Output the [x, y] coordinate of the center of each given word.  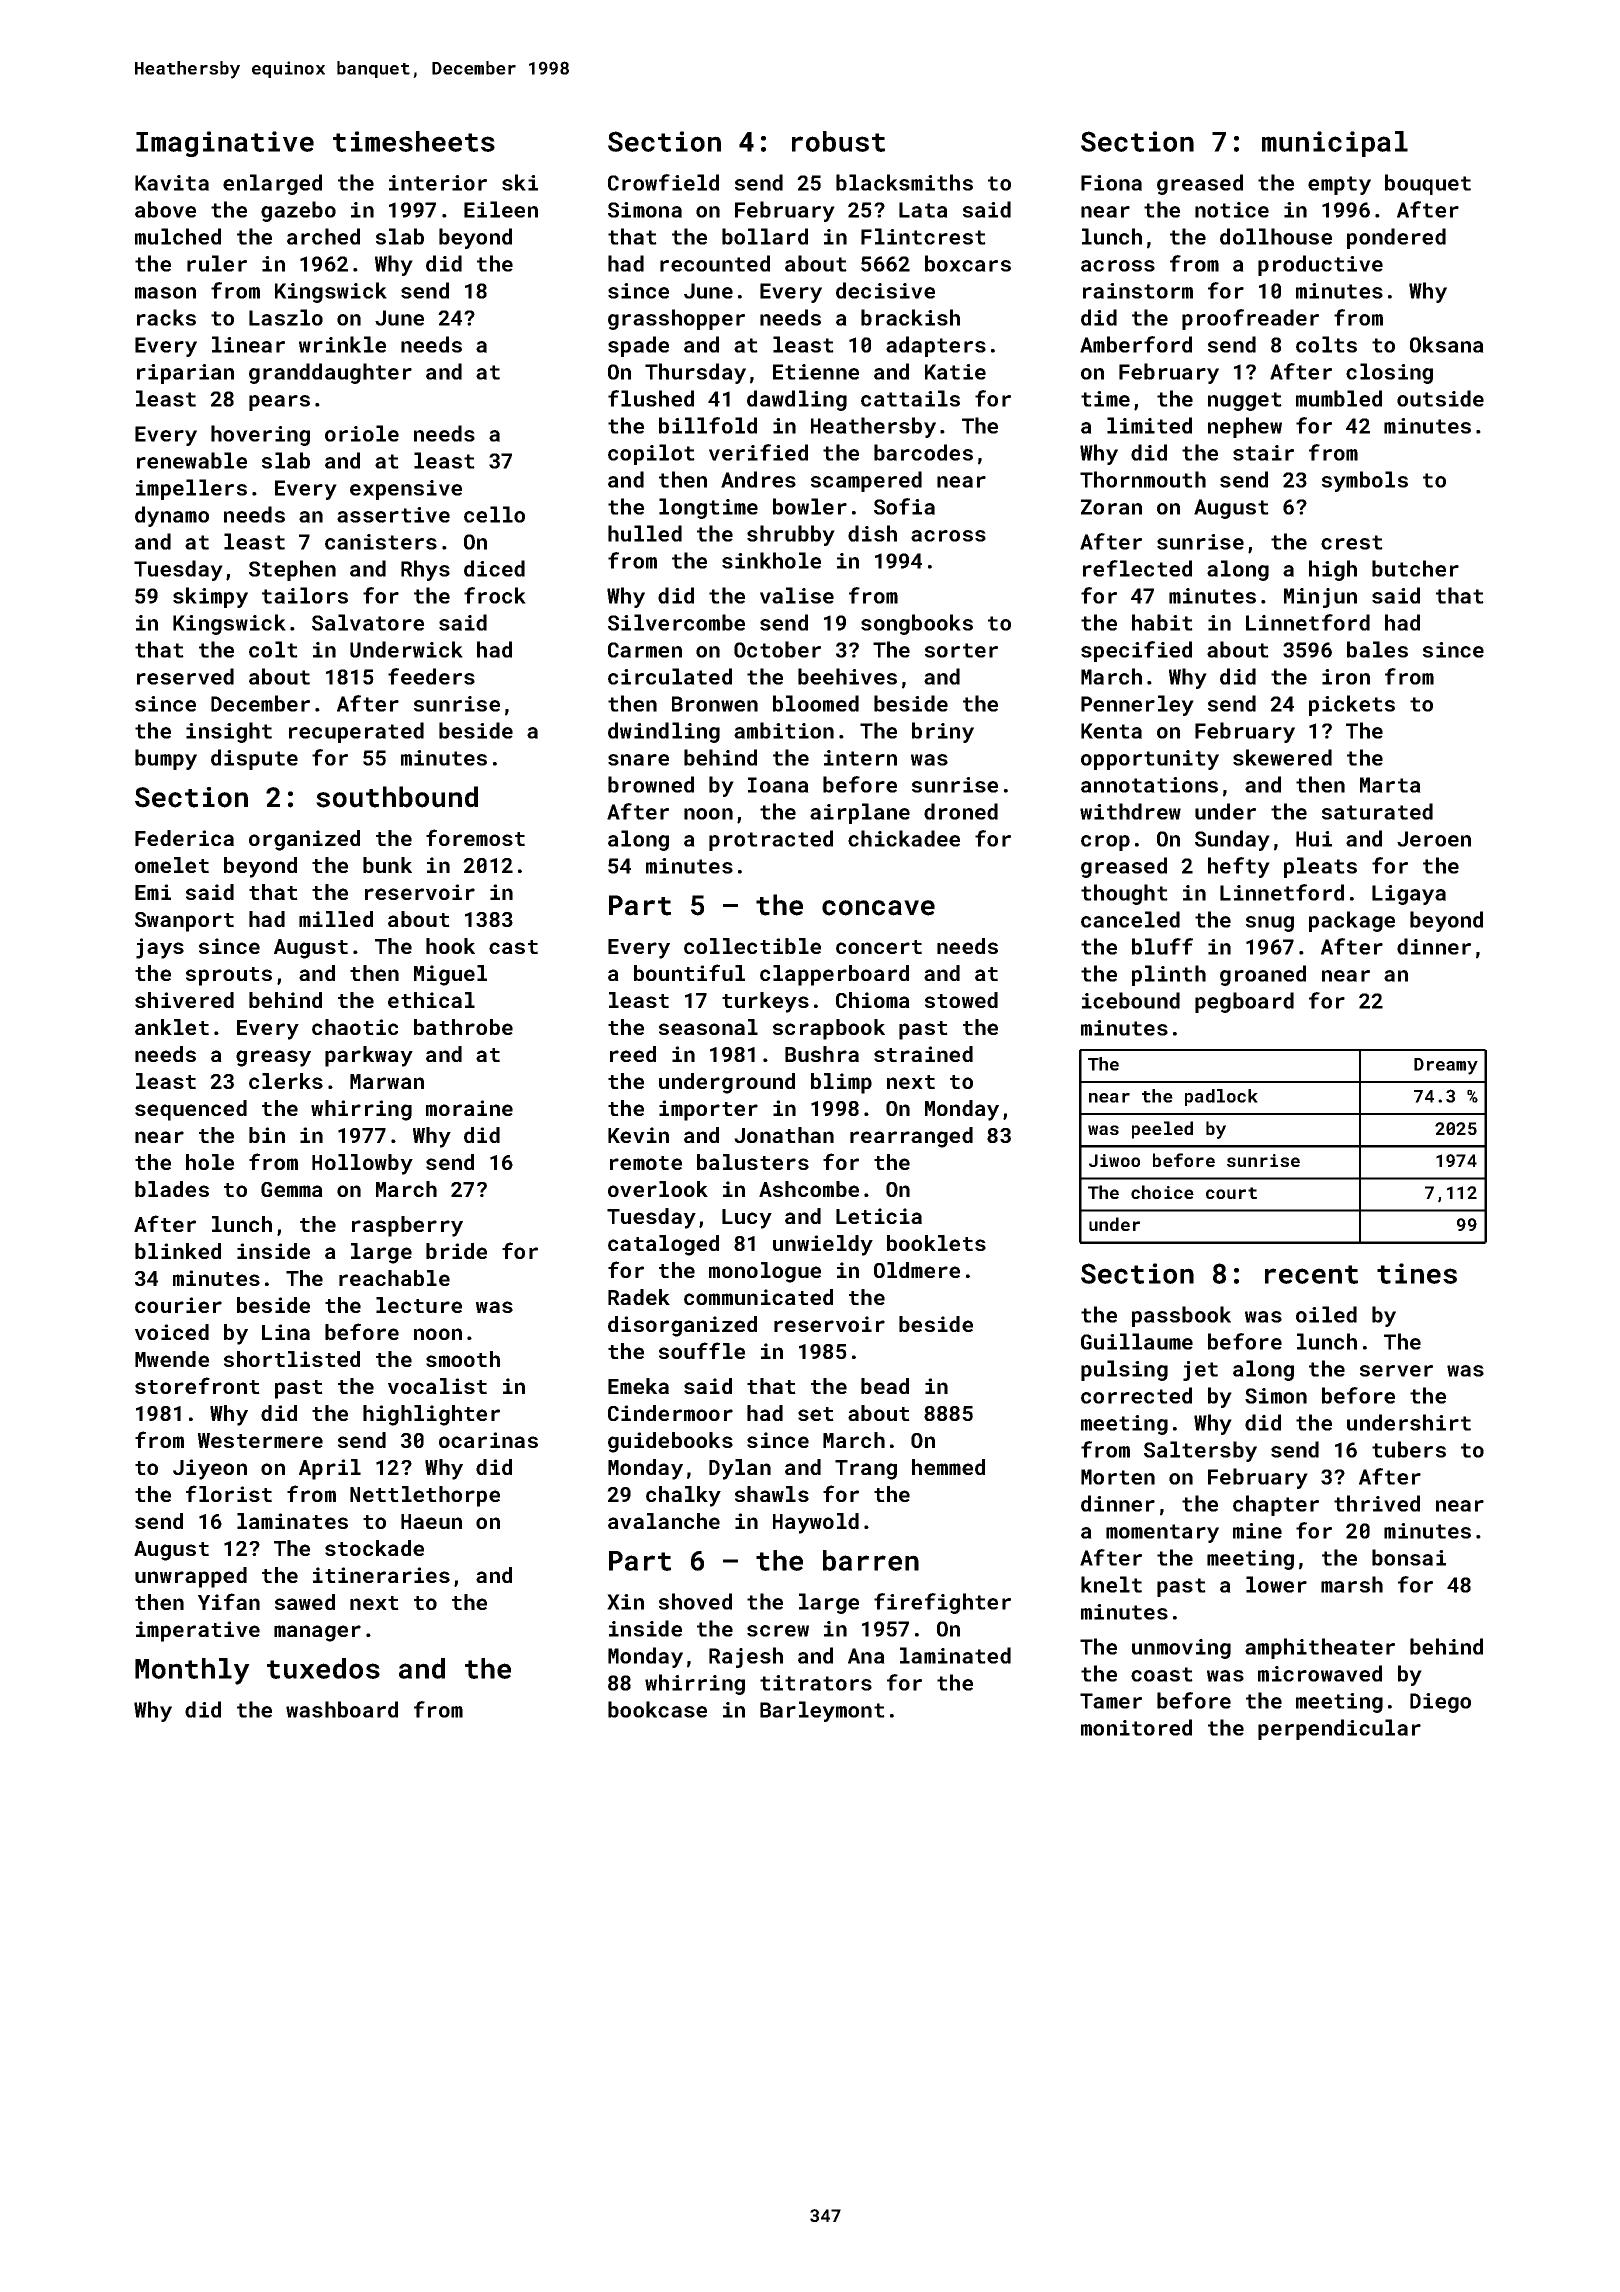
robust [838, 141]
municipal [1335, 144]
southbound [397, 797]
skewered [1282, 757]
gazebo [298, 211]
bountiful [689, 972]
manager [317, 1633]
